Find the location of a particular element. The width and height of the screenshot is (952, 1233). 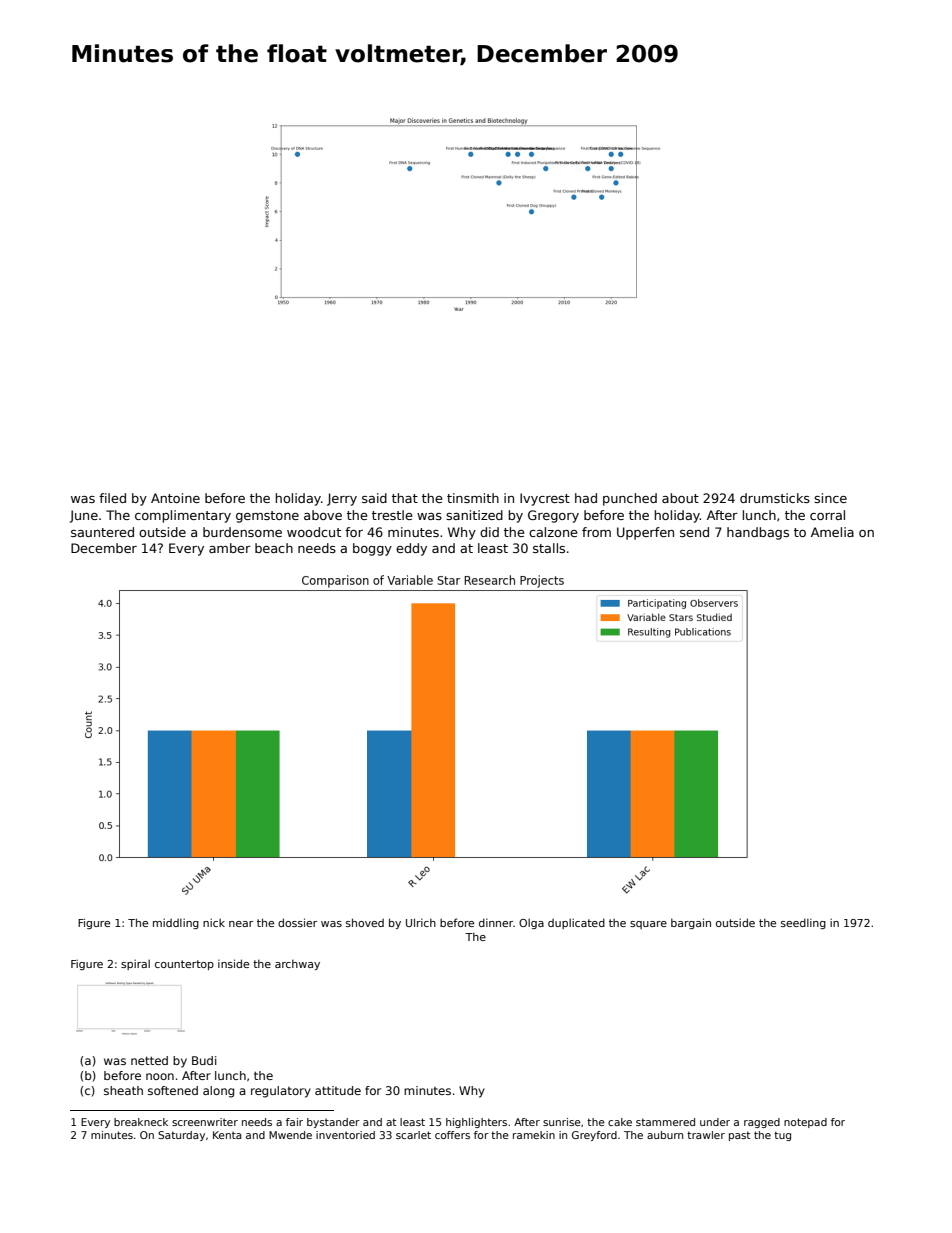

along is located at coordinates (218, 1092).
